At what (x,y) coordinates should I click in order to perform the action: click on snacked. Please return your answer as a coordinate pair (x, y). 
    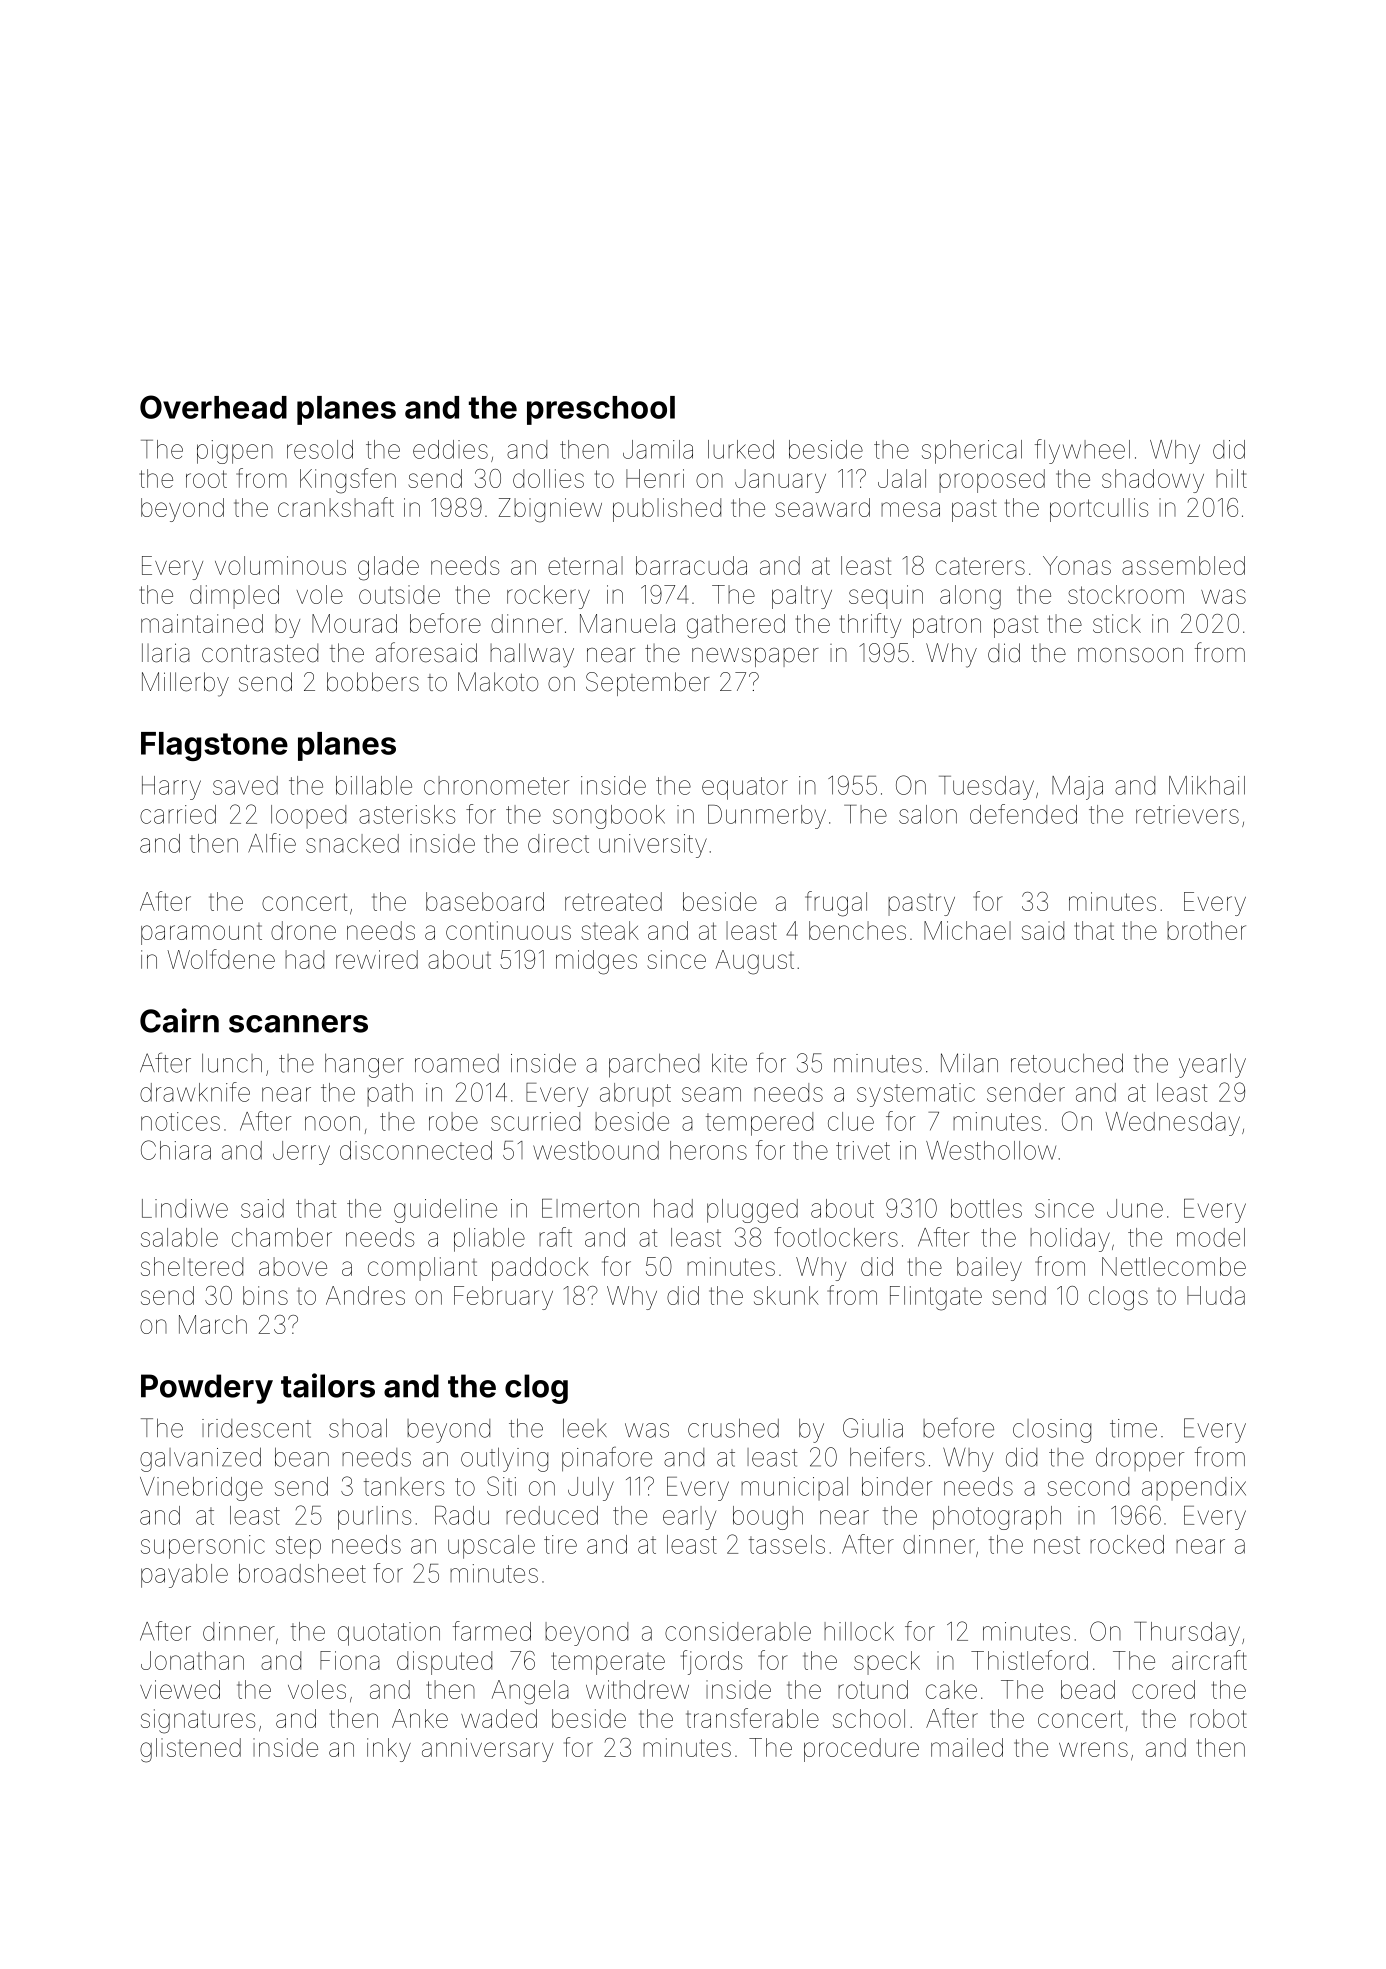
    Looking at the image, I should click on (352, 843).
